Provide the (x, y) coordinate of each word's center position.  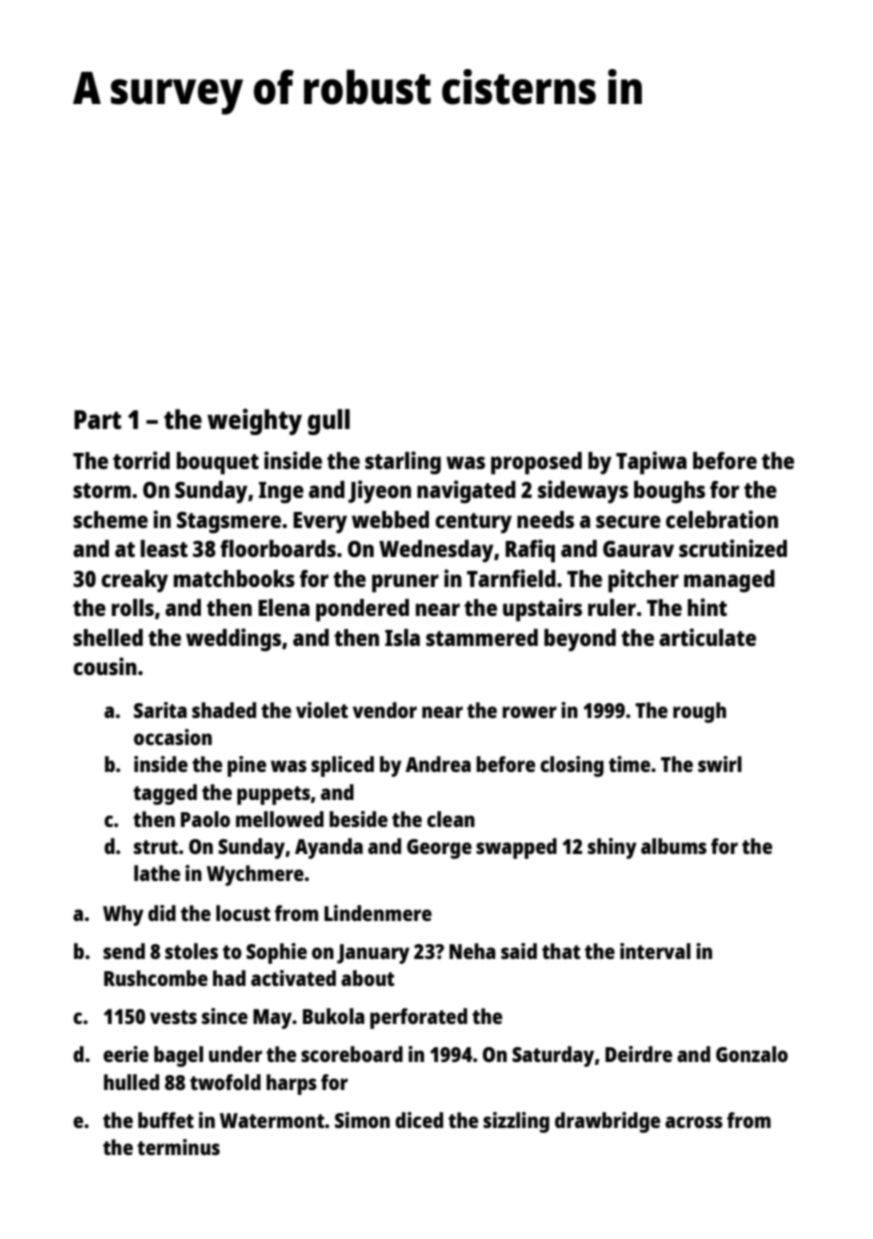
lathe (157, 873)
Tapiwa (651, 463)
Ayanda (329, 848)
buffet (166, 1120)
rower (529, 712)
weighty (254, 421)
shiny (612, 848)
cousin (105, 666)
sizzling (516, 1122)
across (694, 1122)
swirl (720, 764)
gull (329, 422)
